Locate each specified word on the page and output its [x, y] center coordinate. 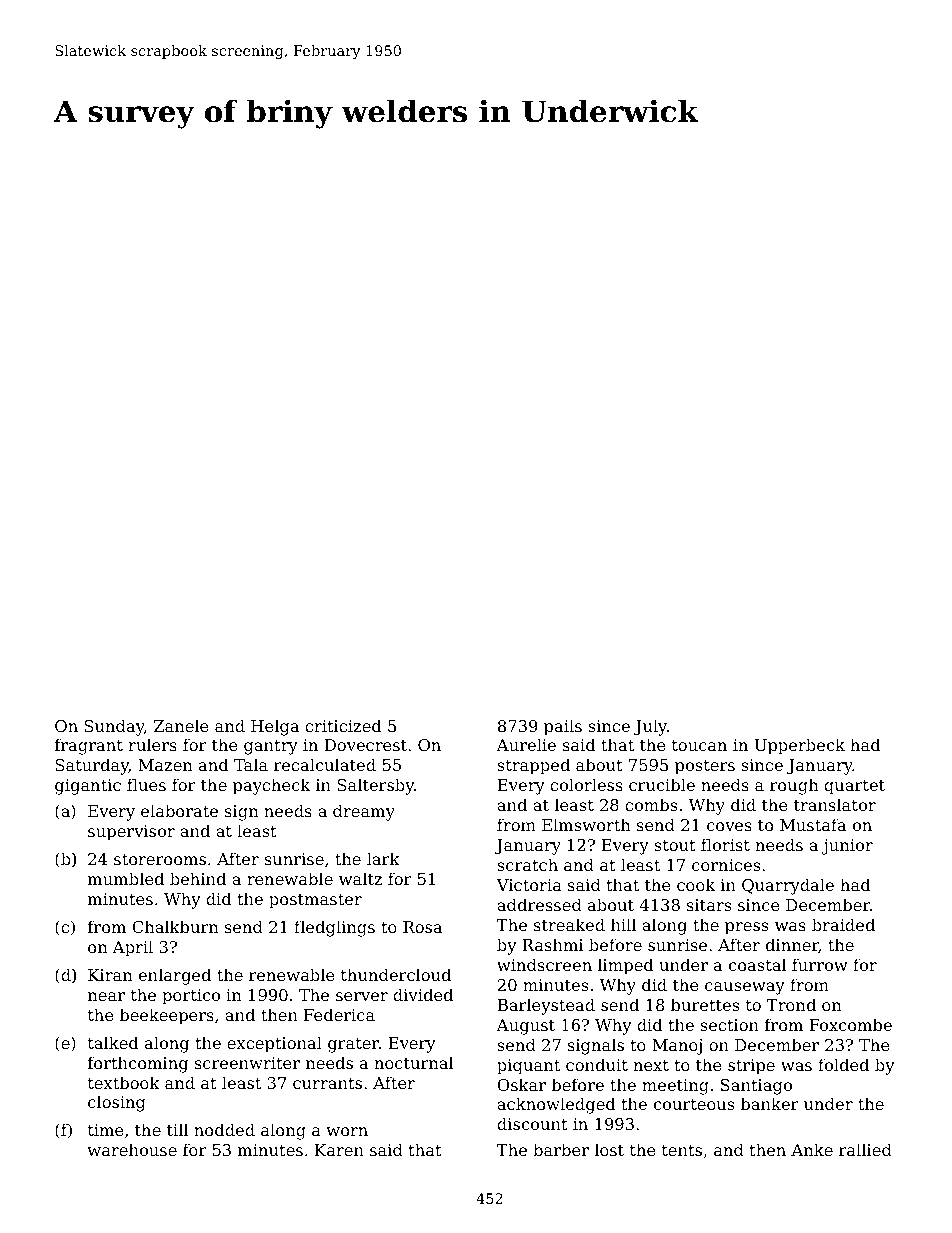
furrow [820, 964]
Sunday [114, 727]
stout [675, 845]
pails [563, 727]
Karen [339, 1150]
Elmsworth [586, 824]
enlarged [175, 976]
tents [682, 1150]
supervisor [131, 833]
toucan [699, 745]
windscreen [544, 964]
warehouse [132, 1149]
